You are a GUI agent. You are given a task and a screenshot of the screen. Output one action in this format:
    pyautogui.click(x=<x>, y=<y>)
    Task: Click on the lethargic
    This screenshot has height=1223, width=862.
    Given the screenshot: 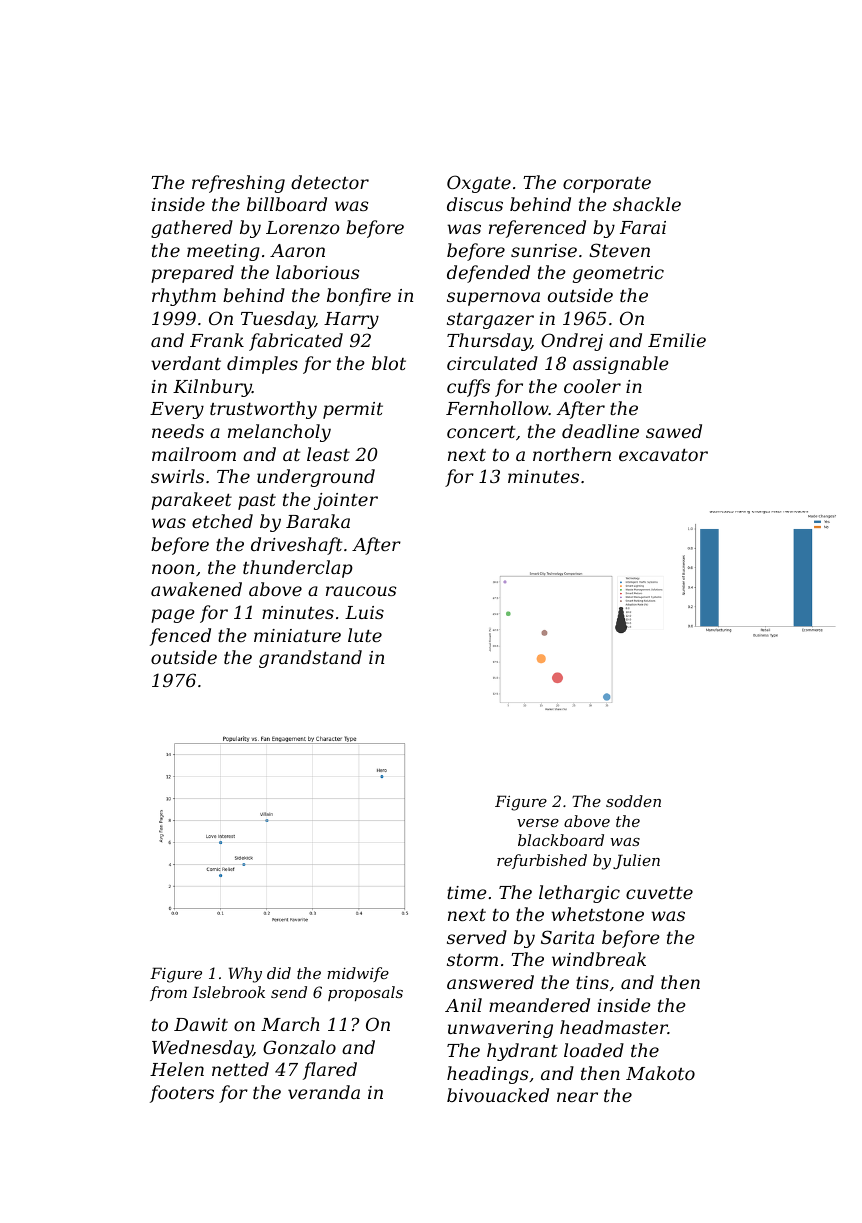 What is the action you would take?
    pyautogui.click(x=579, y=894)
